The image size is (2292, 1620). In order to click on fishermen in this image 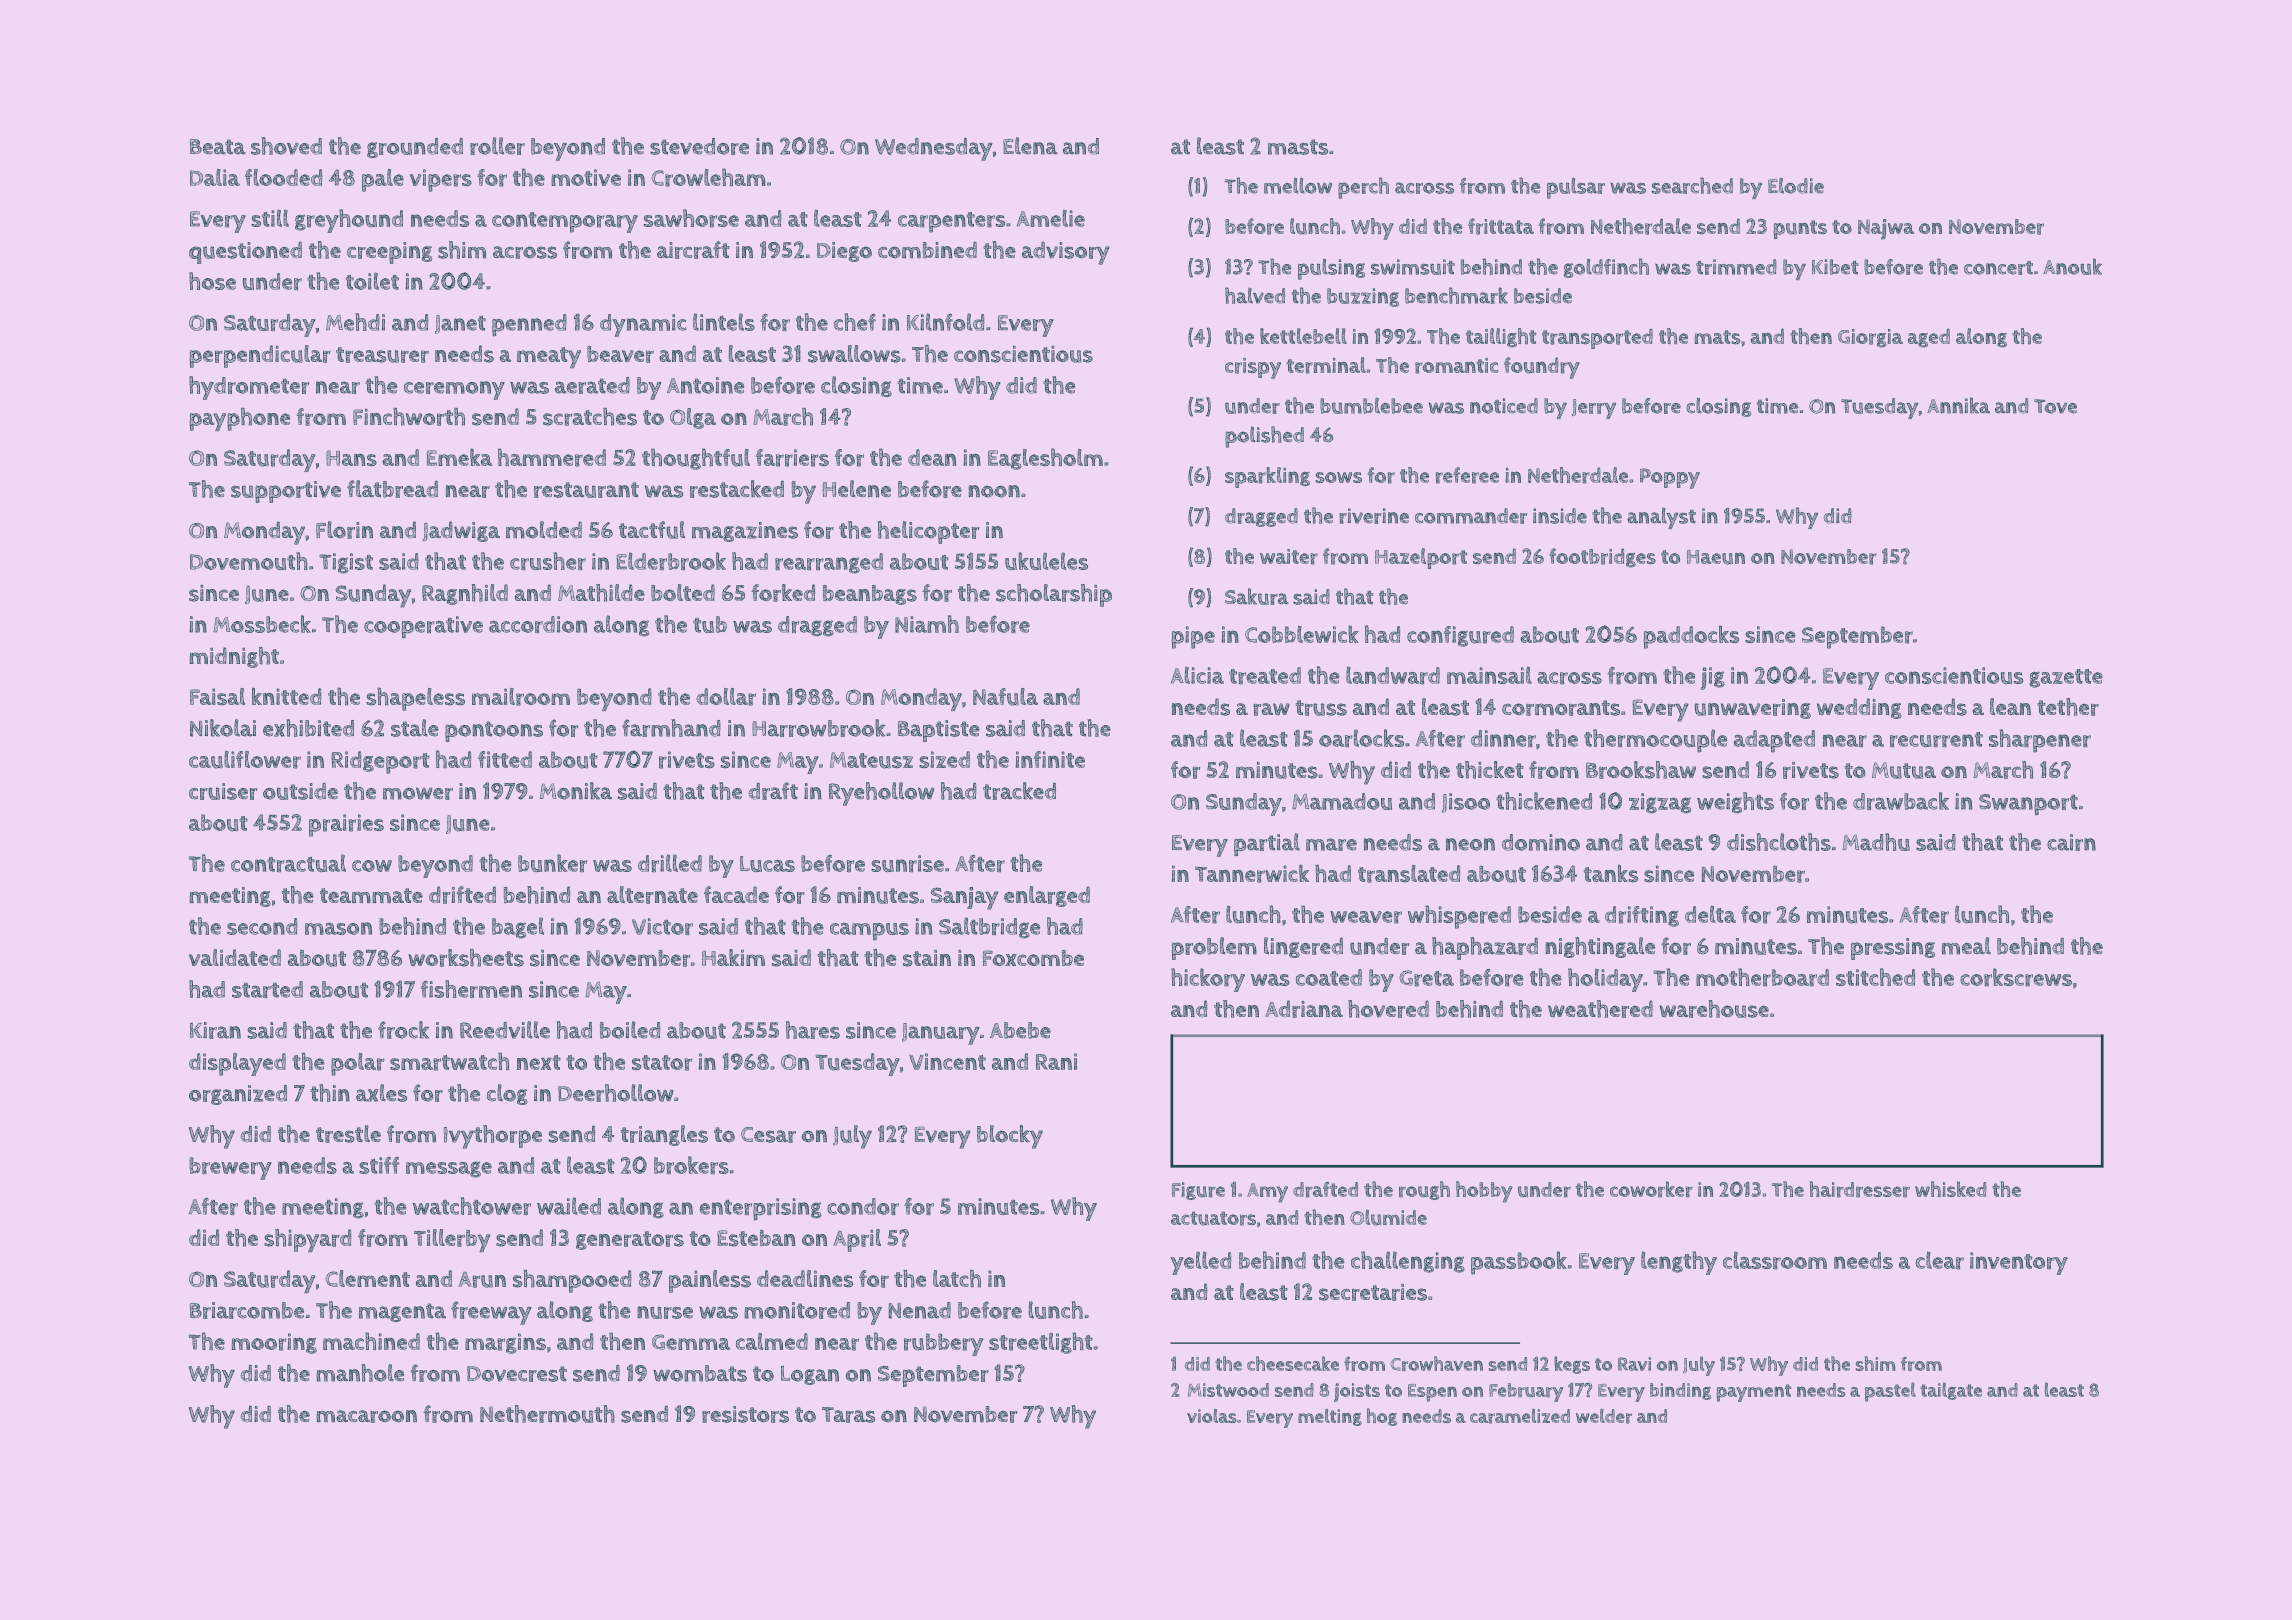, I will do `click(471, 989)`.
